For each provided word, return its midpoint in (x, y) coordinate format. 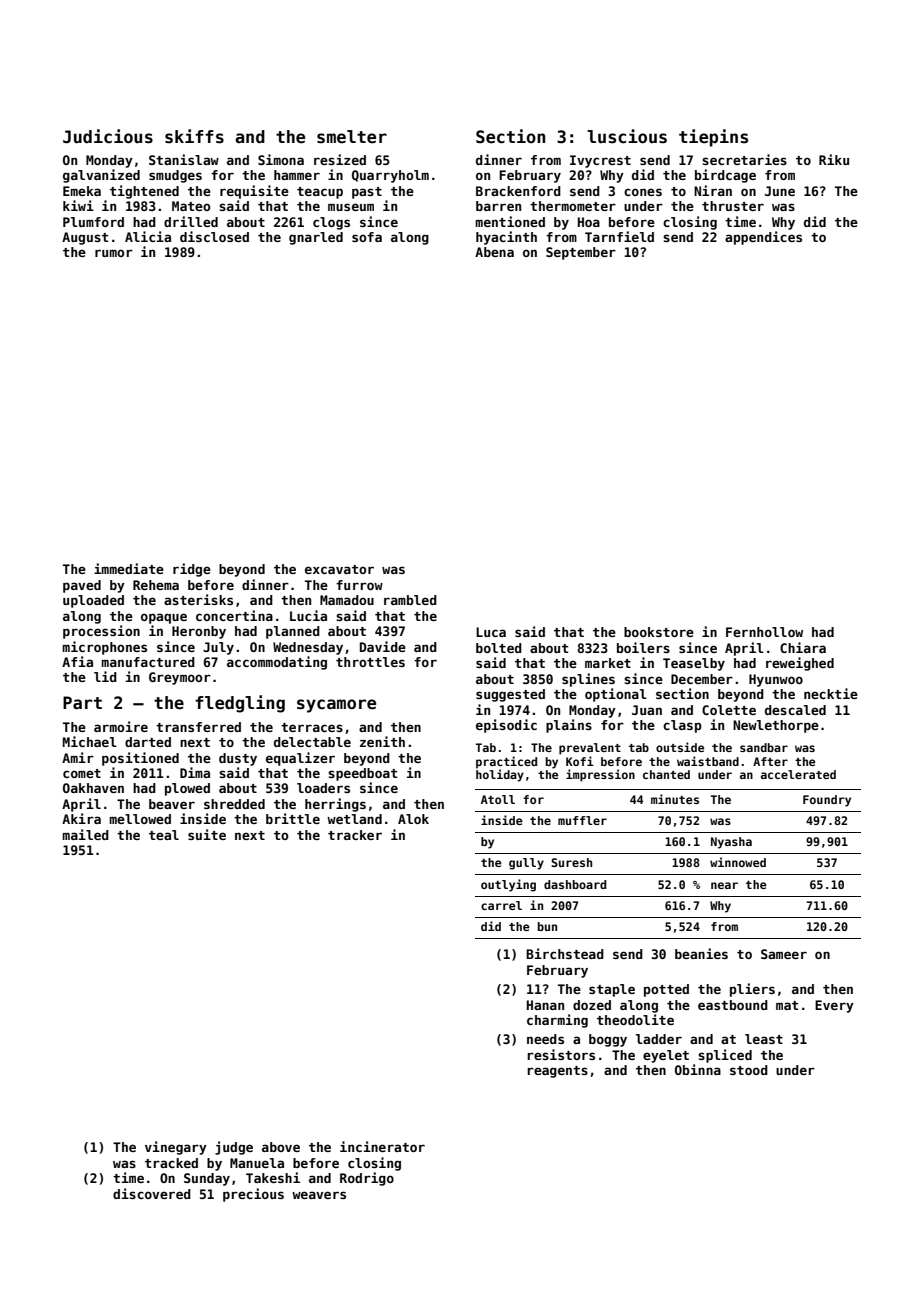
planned (293, 632)
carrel (501, 905)
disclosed (214, 236)
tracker (355, 835)
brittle (293, 818)
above (281, 1147)
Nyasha (731, 843)
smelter (352, 137)
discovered (152, 1193)
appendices (763, 238)
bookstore (659, 632)
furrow (359, 585)
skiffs (194, 136)
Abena (494, 252)
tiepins (713, 138)
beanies (701, 953)
